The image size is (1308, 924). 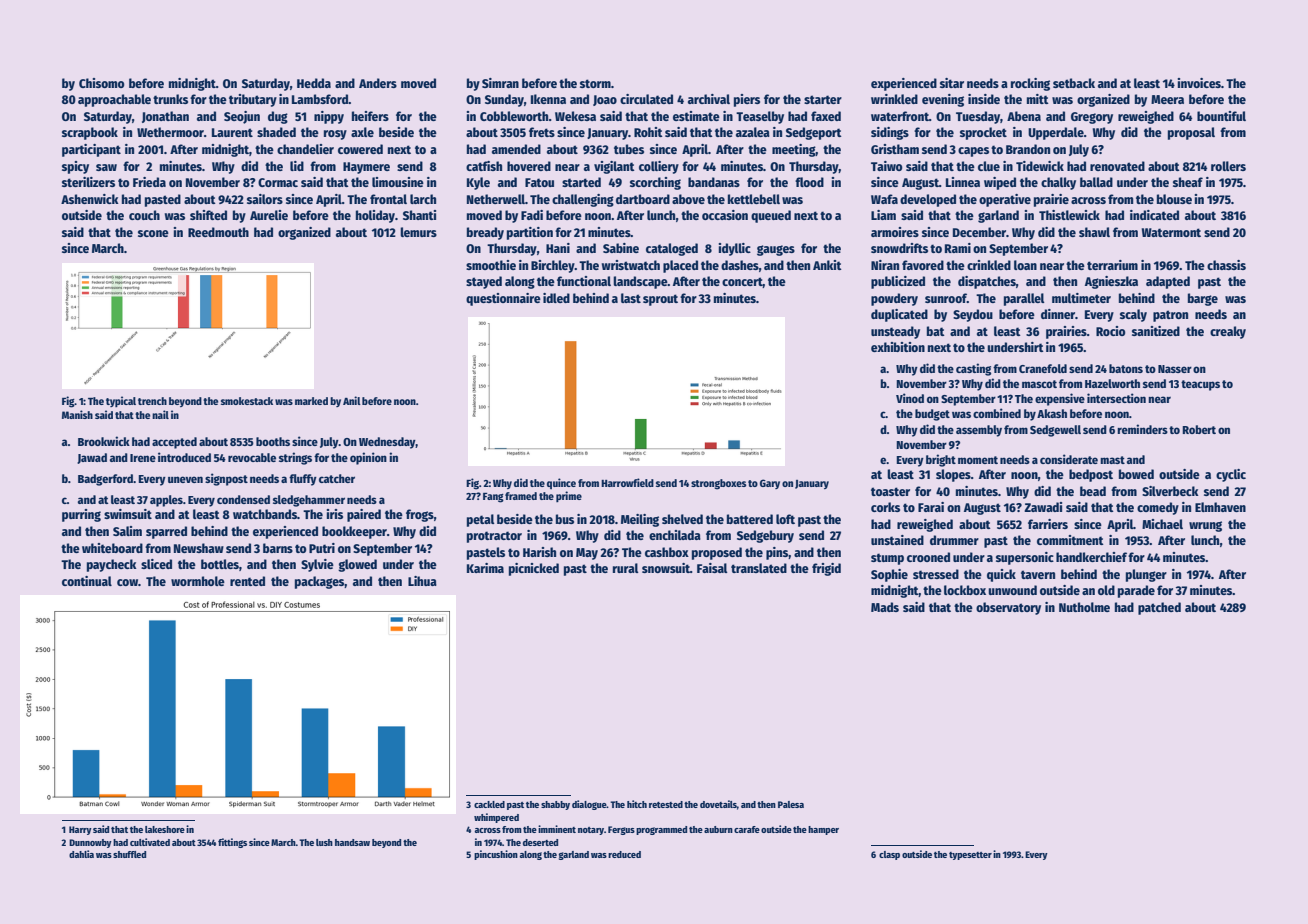 What do you see at coordinates (121, 401) in the screenshot?
I see `typical` at bounding box center [121, 401].
